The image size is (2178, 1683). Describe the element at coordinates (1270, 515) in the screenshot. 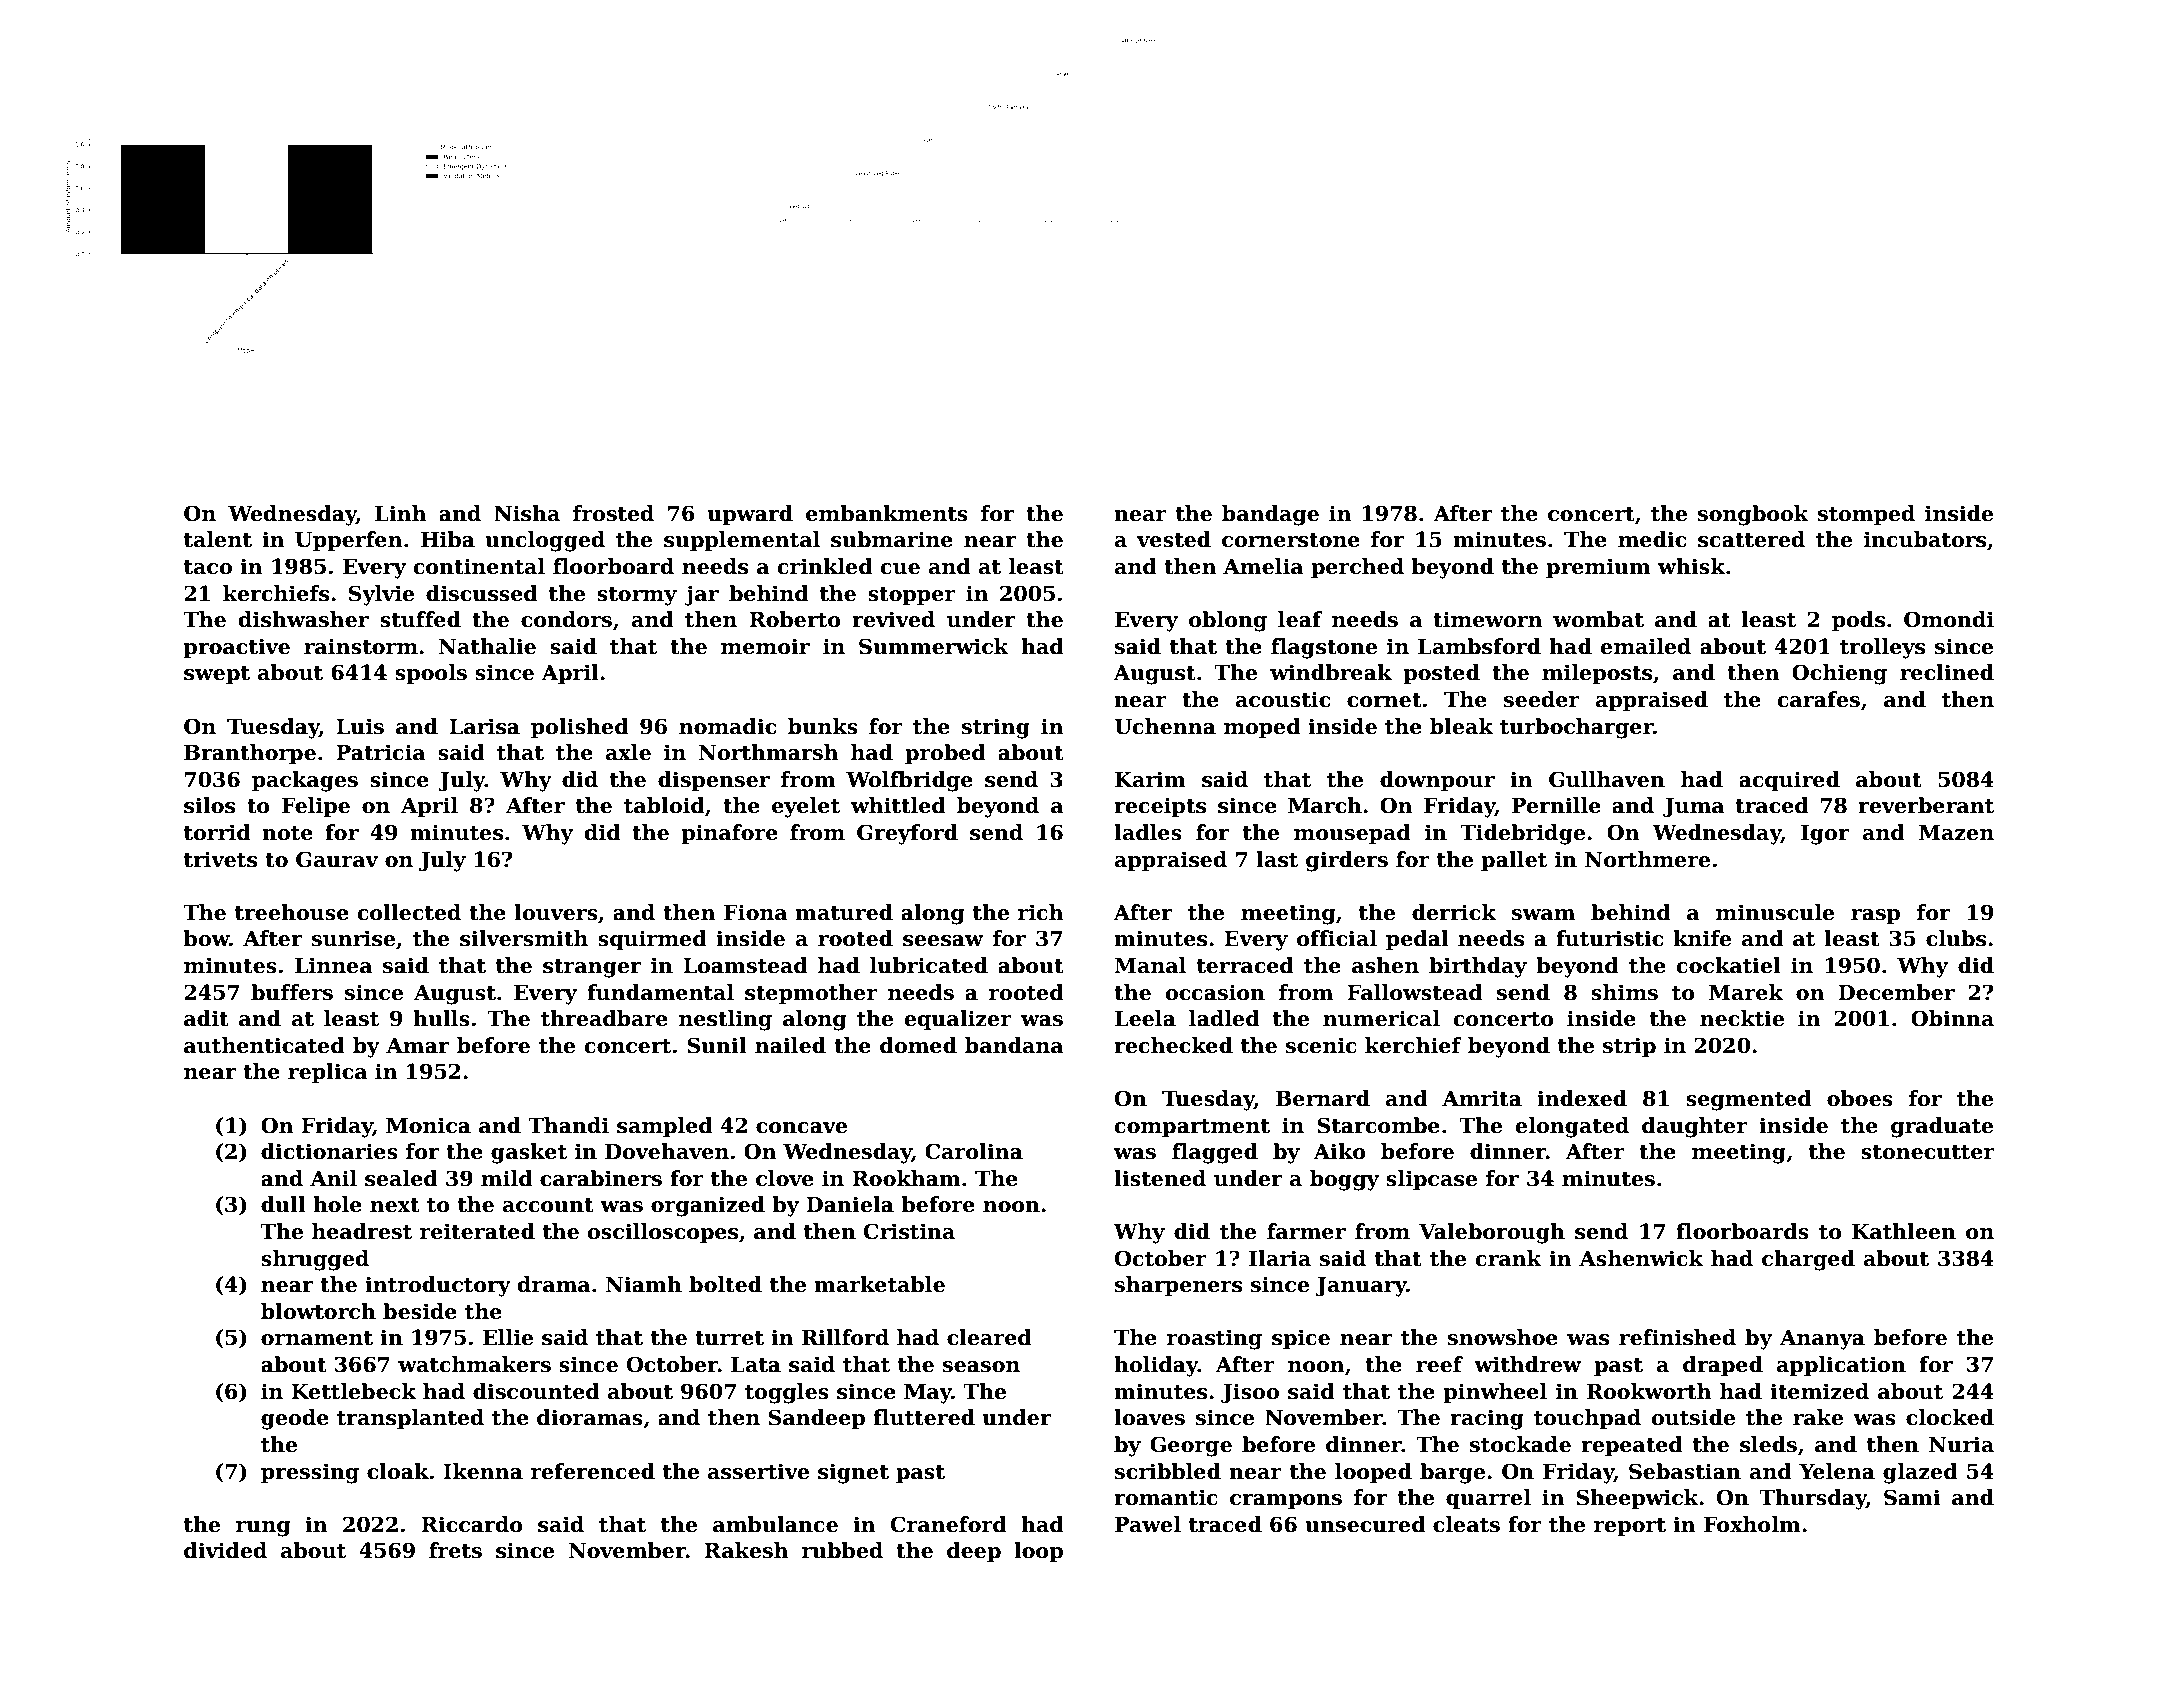

I see `bandage` at that location.
